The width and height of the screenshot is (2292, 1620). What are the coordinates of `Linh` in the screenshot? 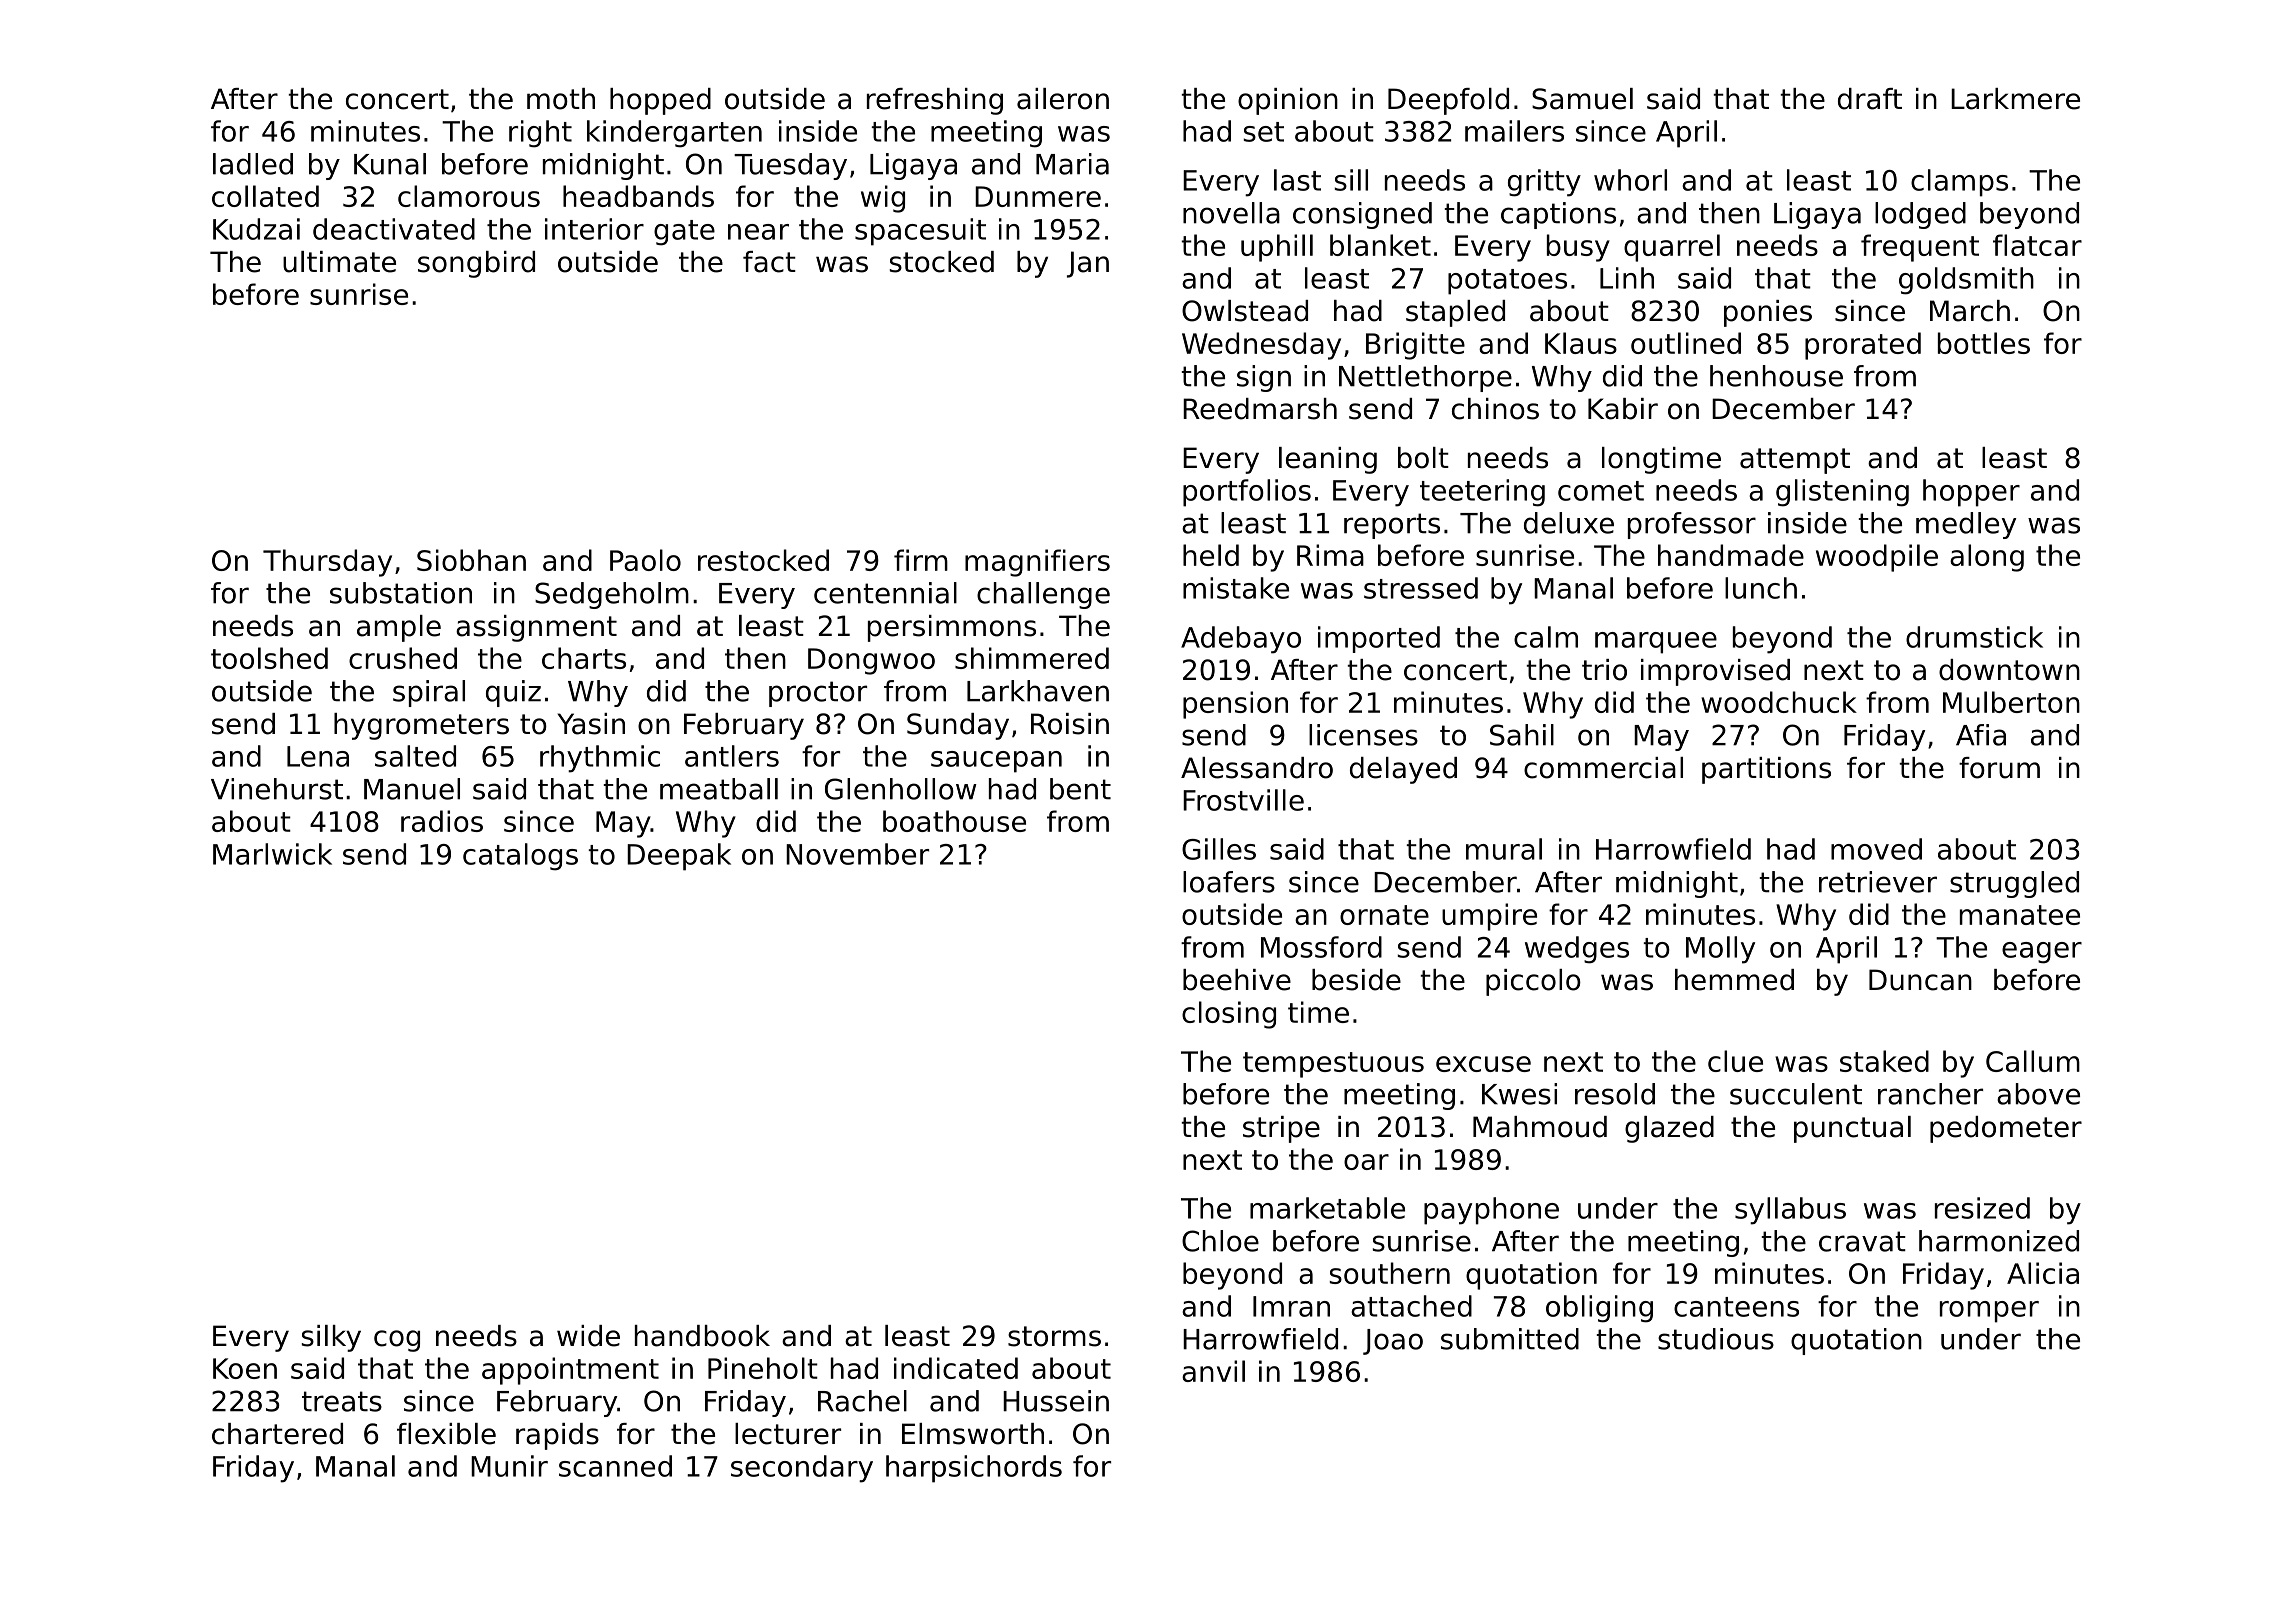 It's located at (1627, 278).
